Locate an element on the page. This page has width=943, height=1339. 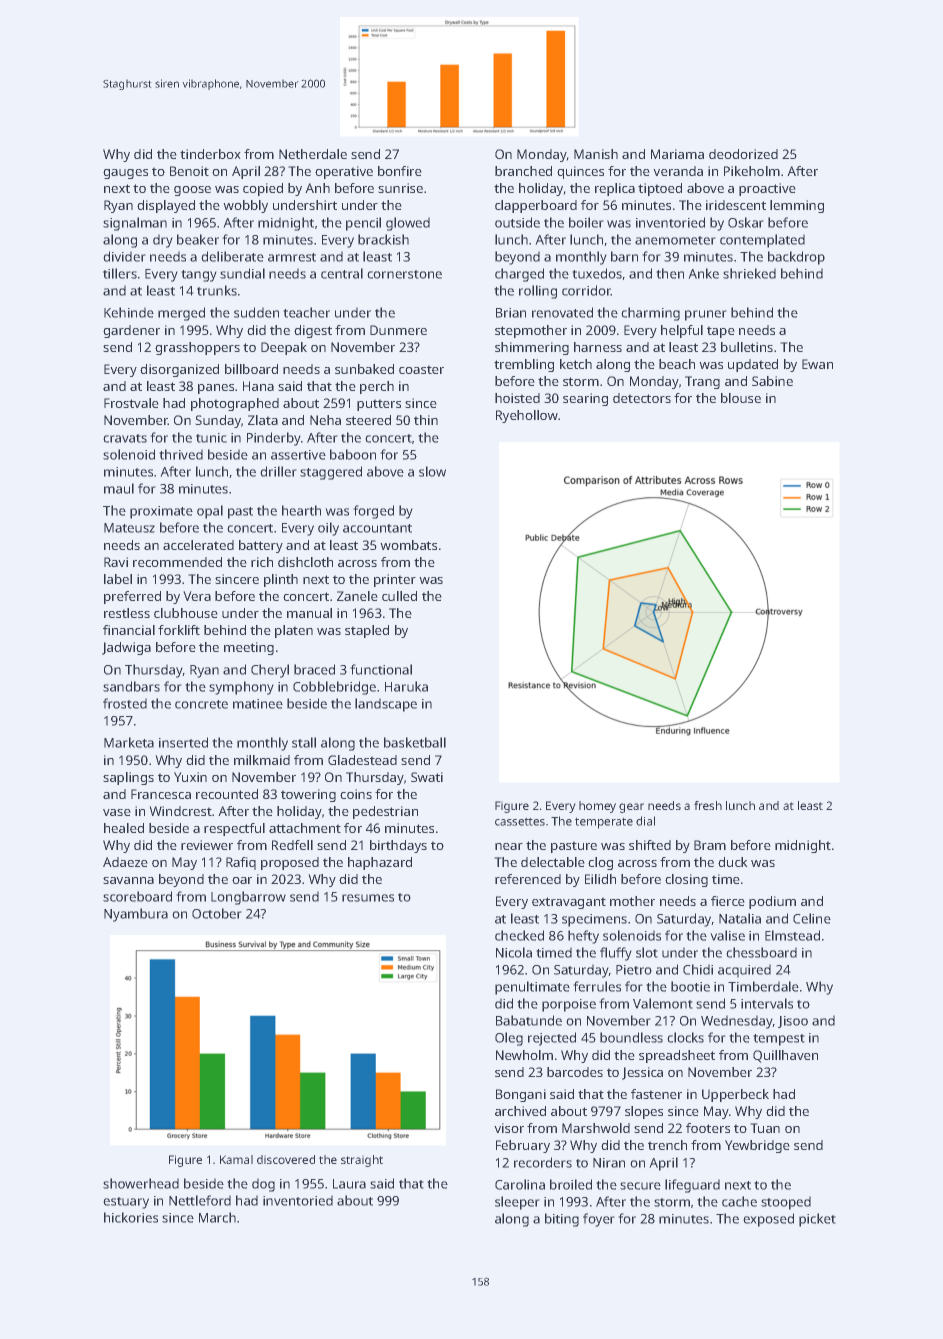
displayed is located at coordinates (166, 206).
